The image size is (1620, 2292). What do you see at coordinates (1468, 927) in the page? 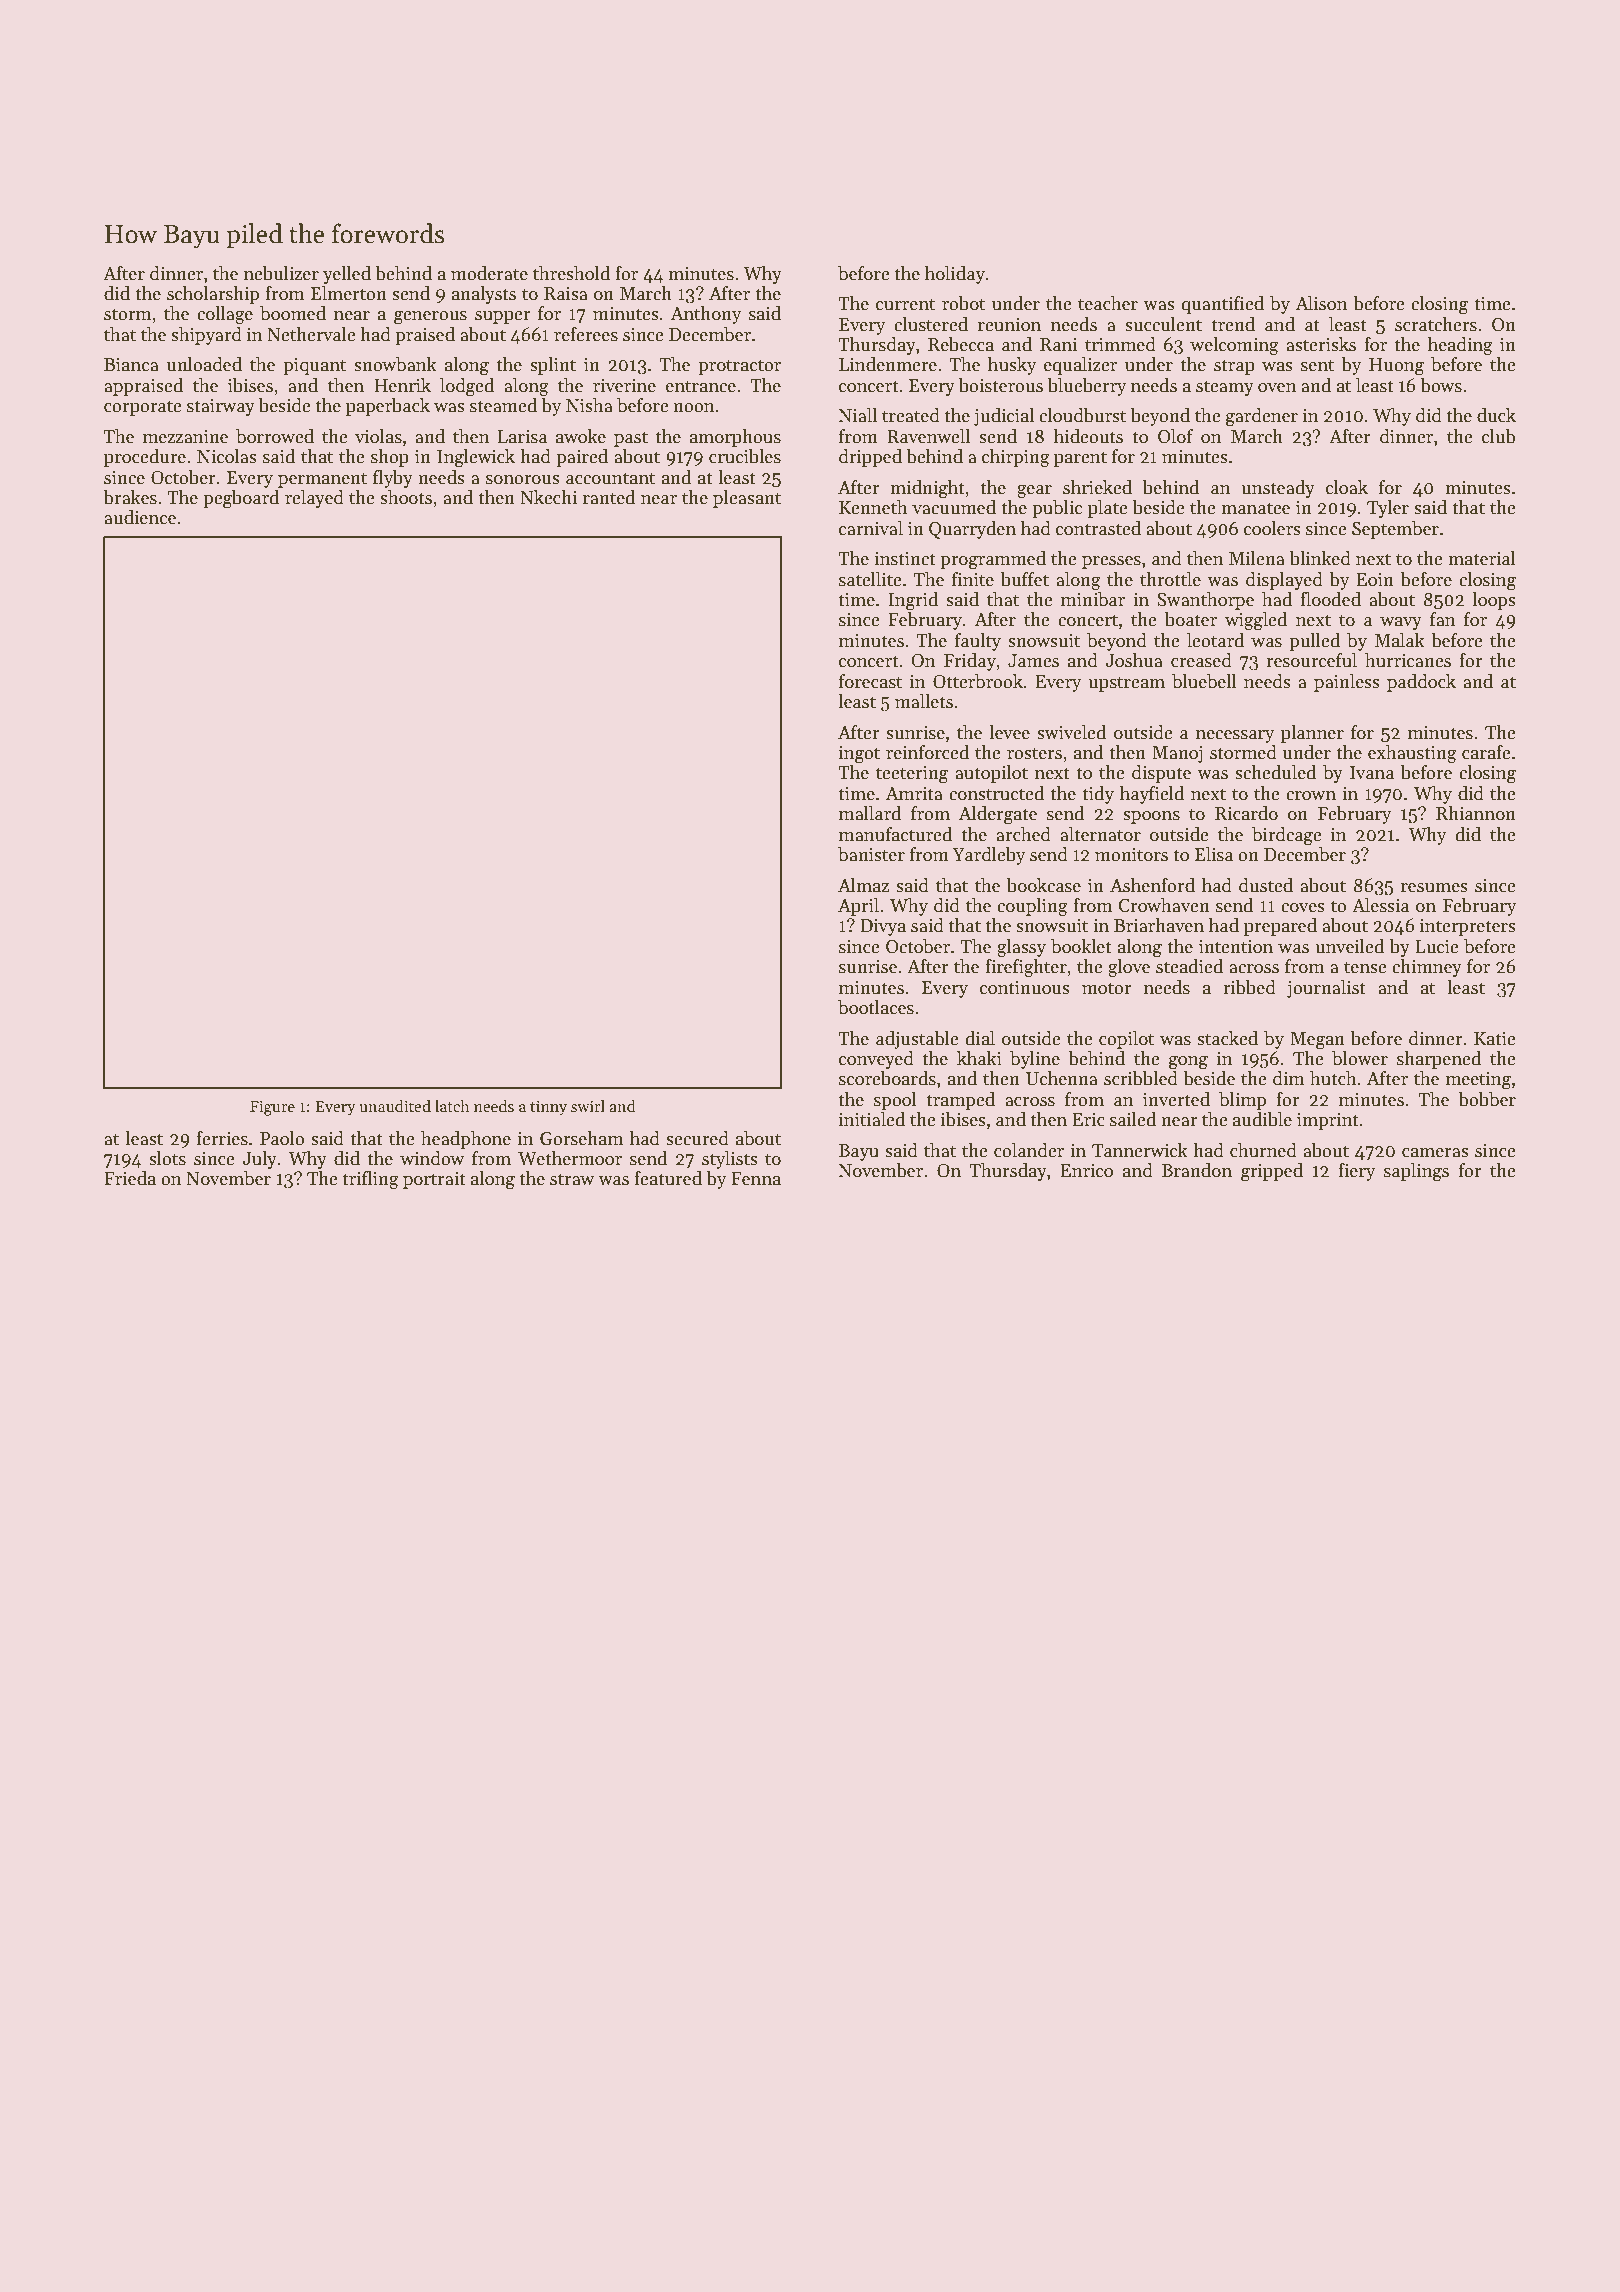
I see `interpreters` at bounding box center [1468, 927].
